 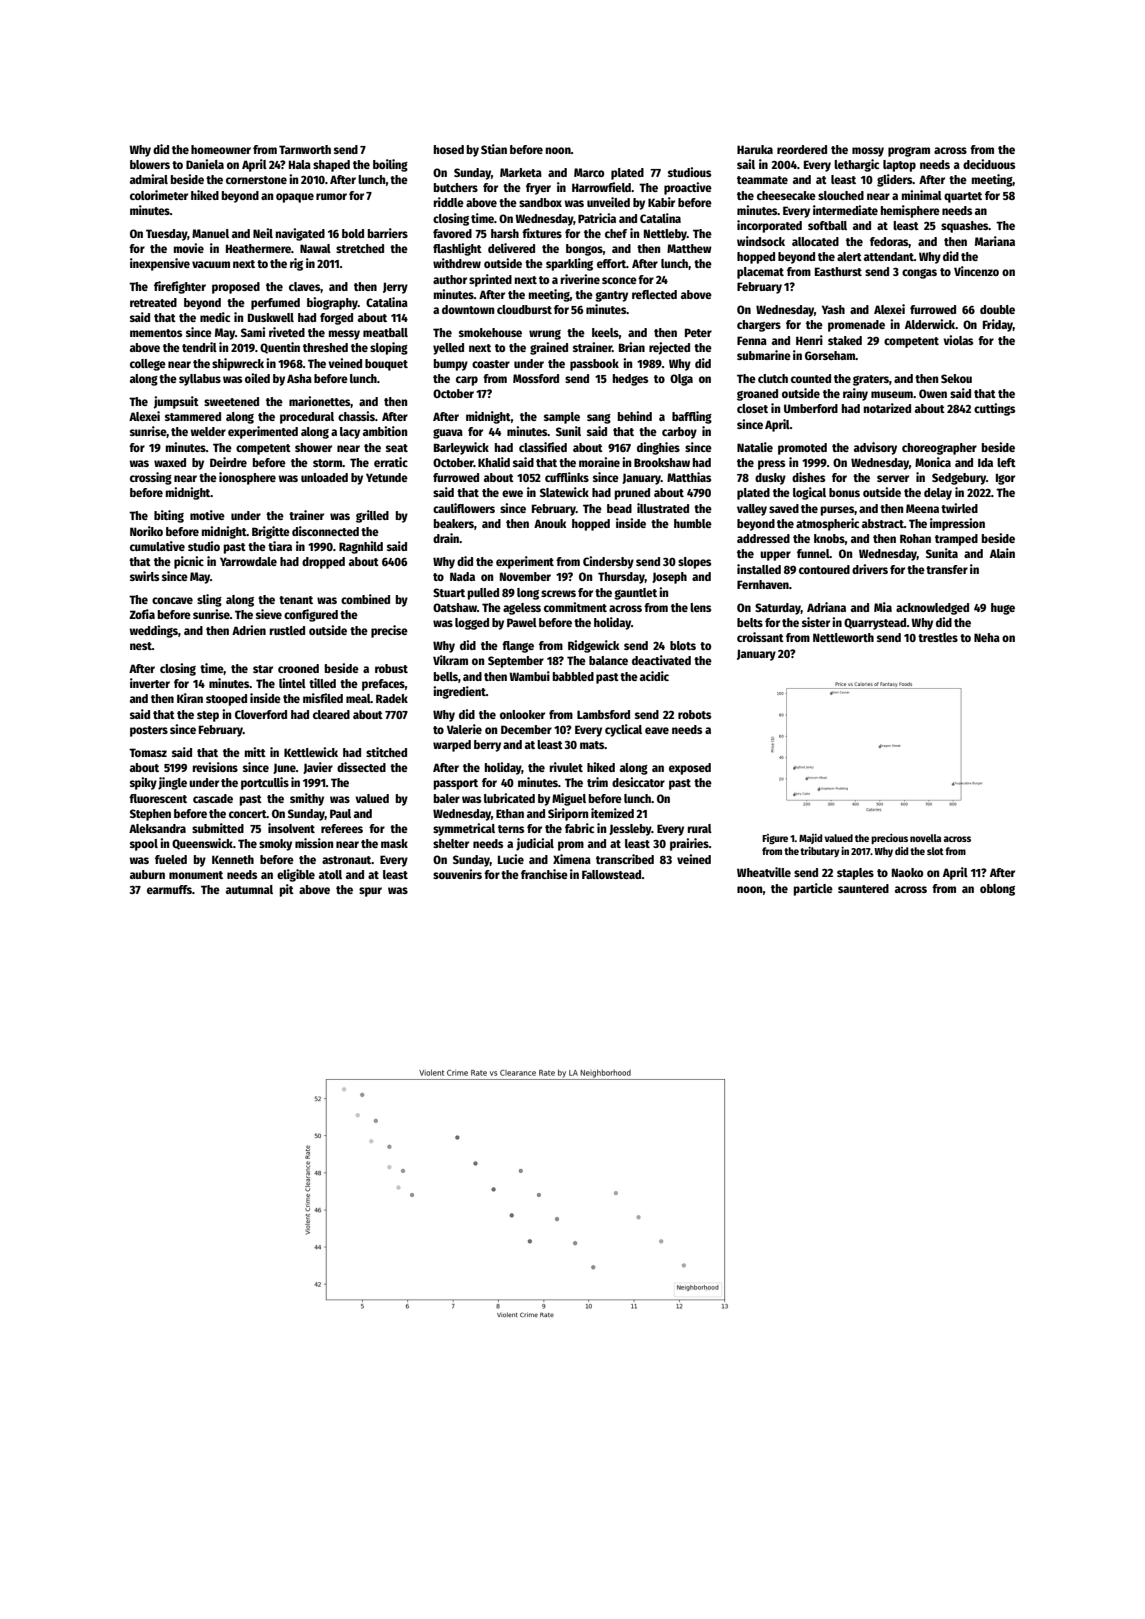 What do you see at coordinates (989, 164) in the screenshot?
I see `deciduous` at bounding box center [989, 164].
